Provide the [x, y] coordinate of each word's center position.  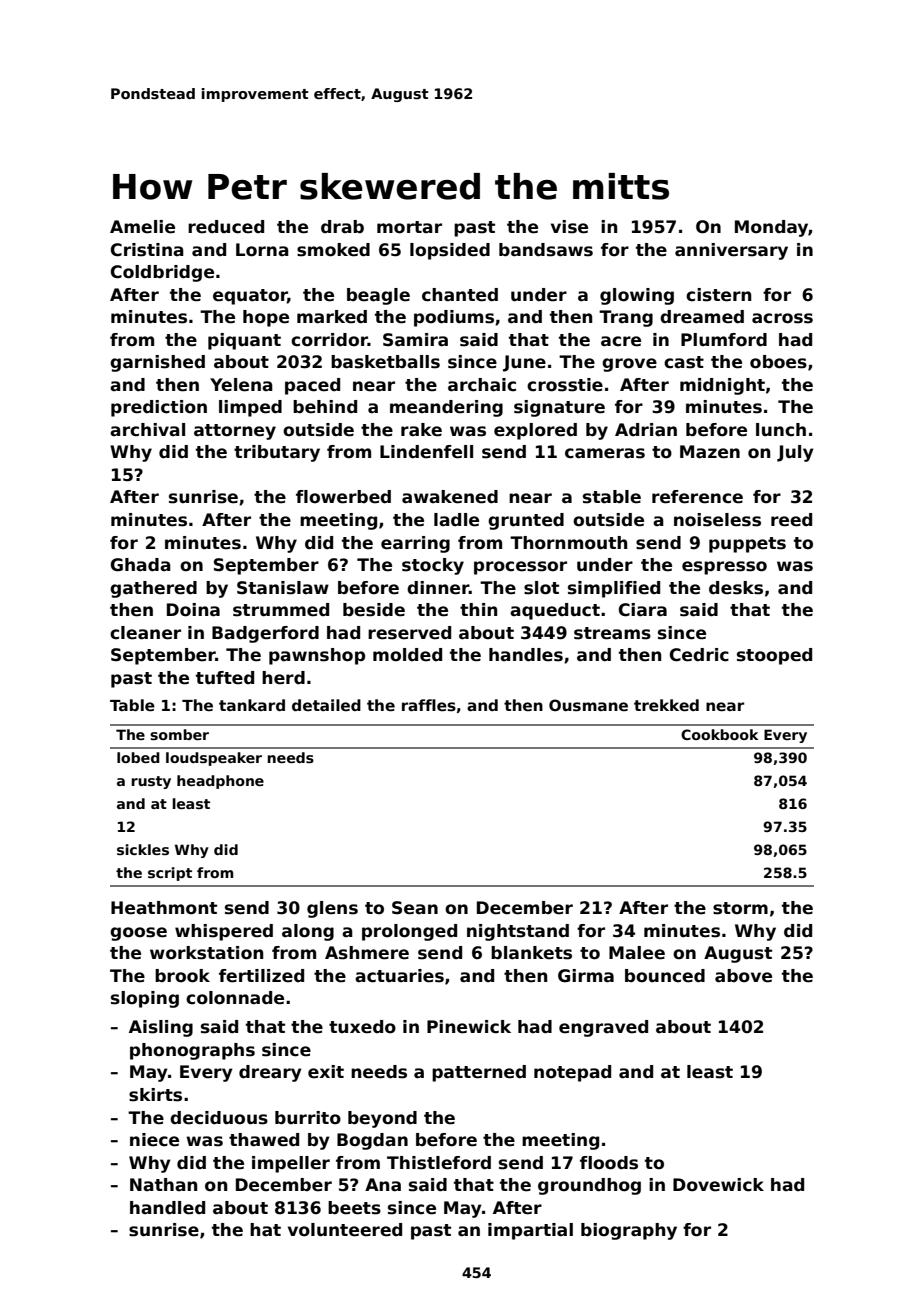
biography [629, 1231]
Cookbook [719, 734]
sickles [143, 849]
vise [569, 227]
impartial [530, 1231]
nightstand [518, 932]
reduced [226, 227]
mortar [409, 227]
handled [167, 1208]
